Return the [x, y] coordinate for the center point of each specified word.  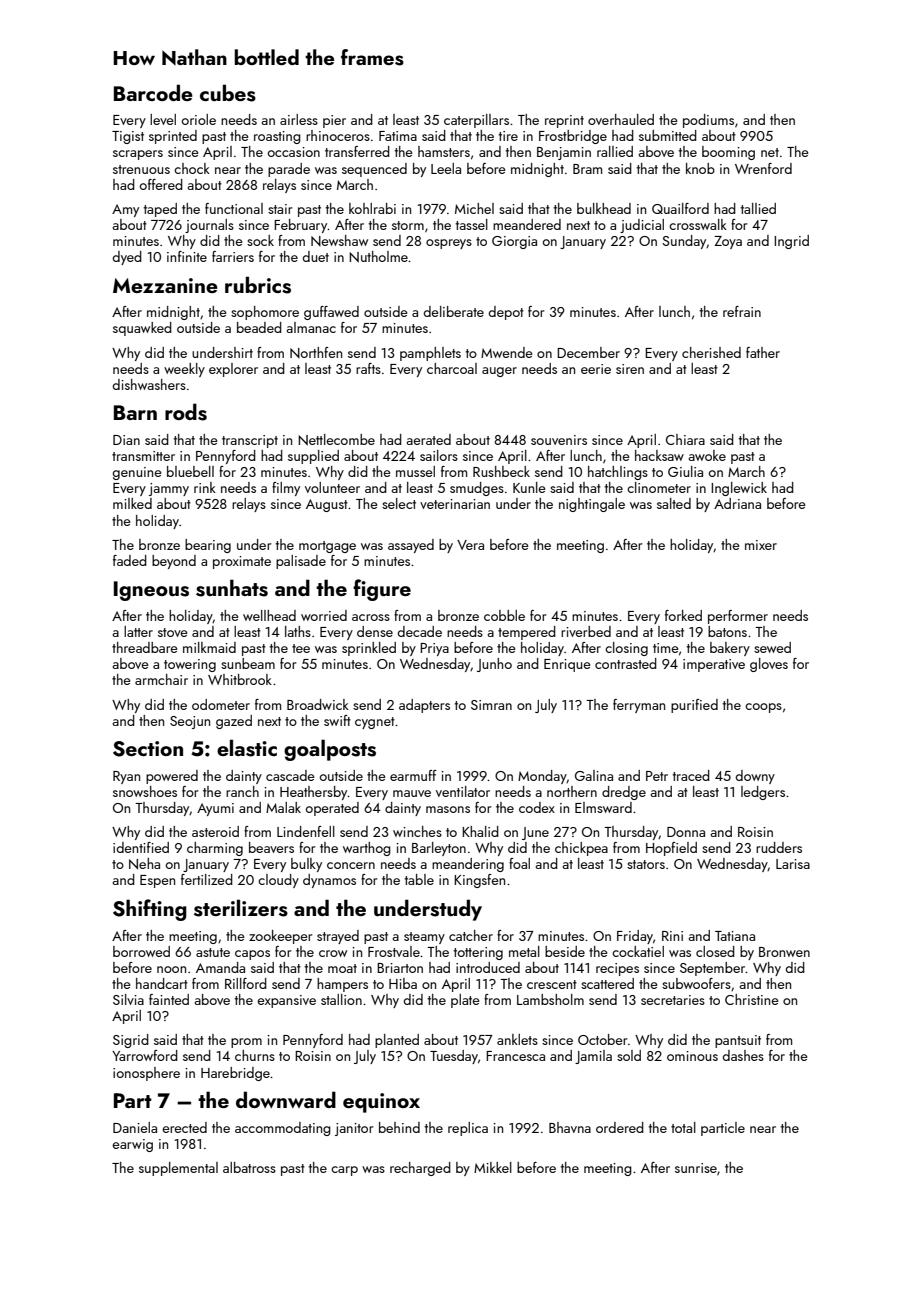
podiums [708, 121]
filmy [286, 489]
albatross [249, 1167]
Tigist [128, 137]
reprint [564, 121]
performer [738, 617]
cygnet [375, 723]
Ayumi [215, 809]
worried [324, 615]
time [666, 648]
